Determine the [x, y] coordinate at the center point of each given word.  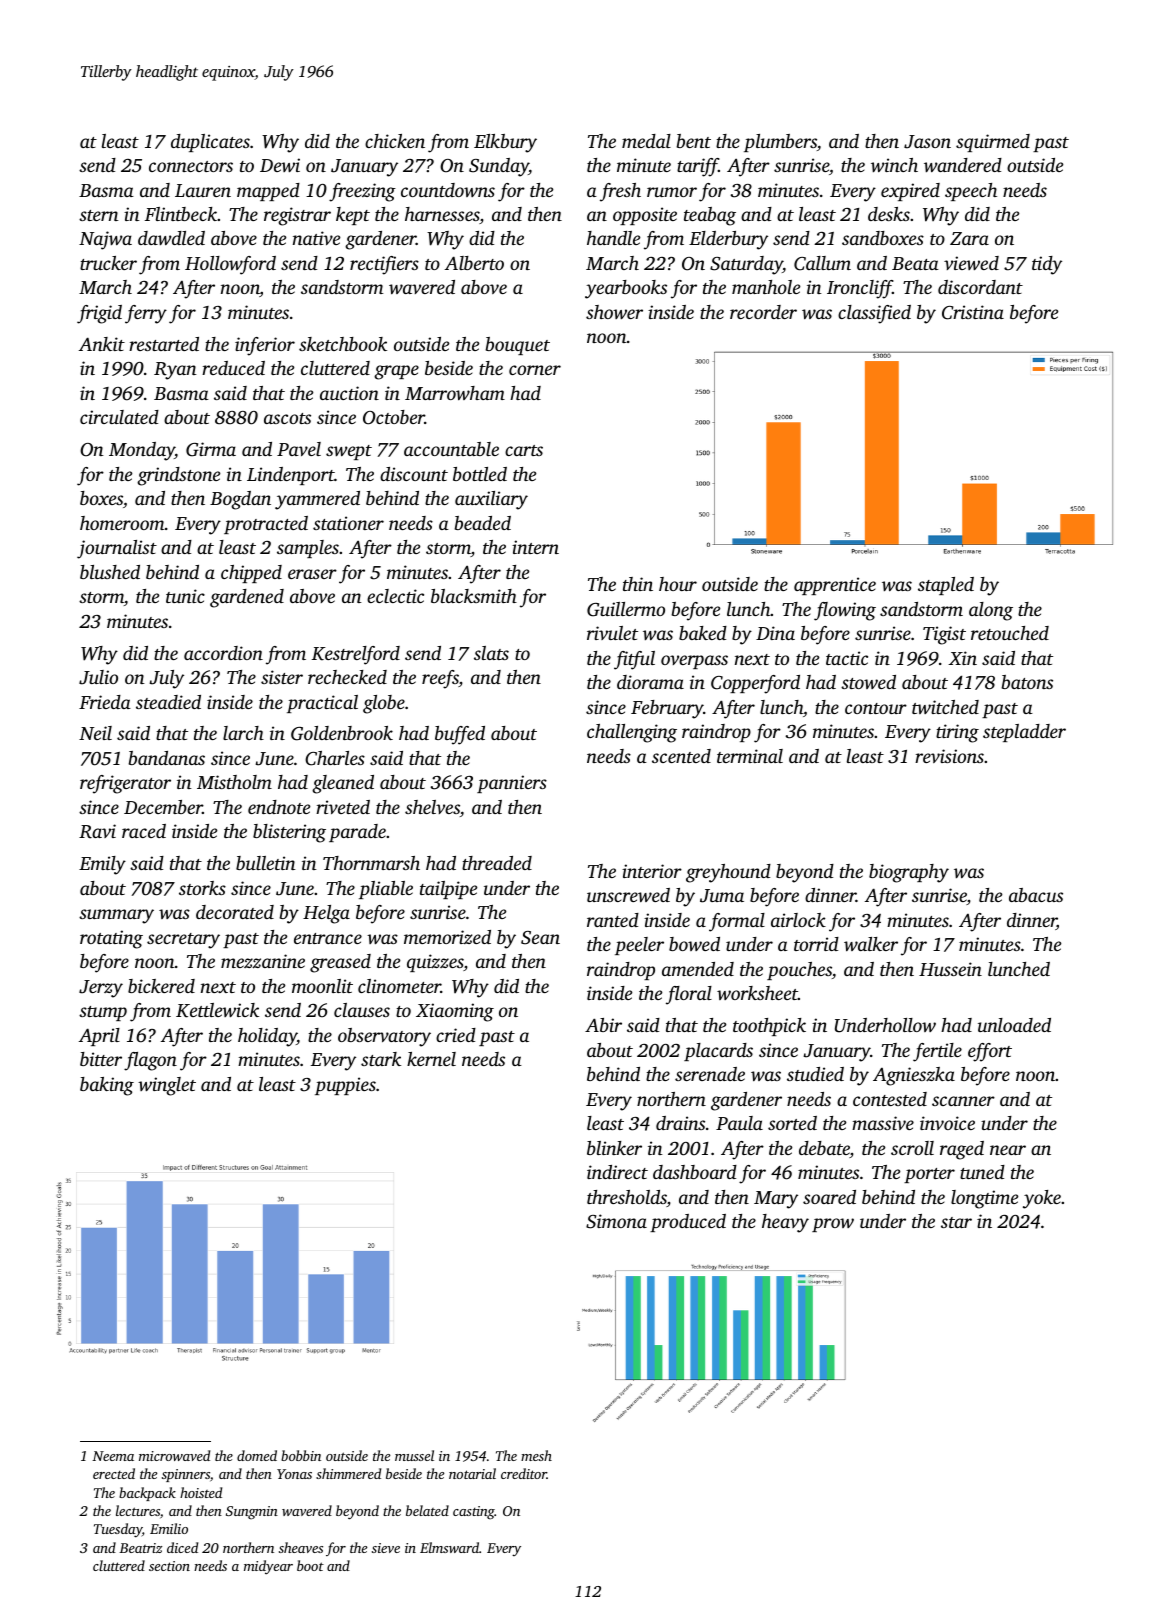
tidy [1047, 265]
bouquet [517, 346]
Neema [113, 1456]
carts [524, 450]
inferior [265, 346]
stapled [946, 586]
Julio [98, 677]
